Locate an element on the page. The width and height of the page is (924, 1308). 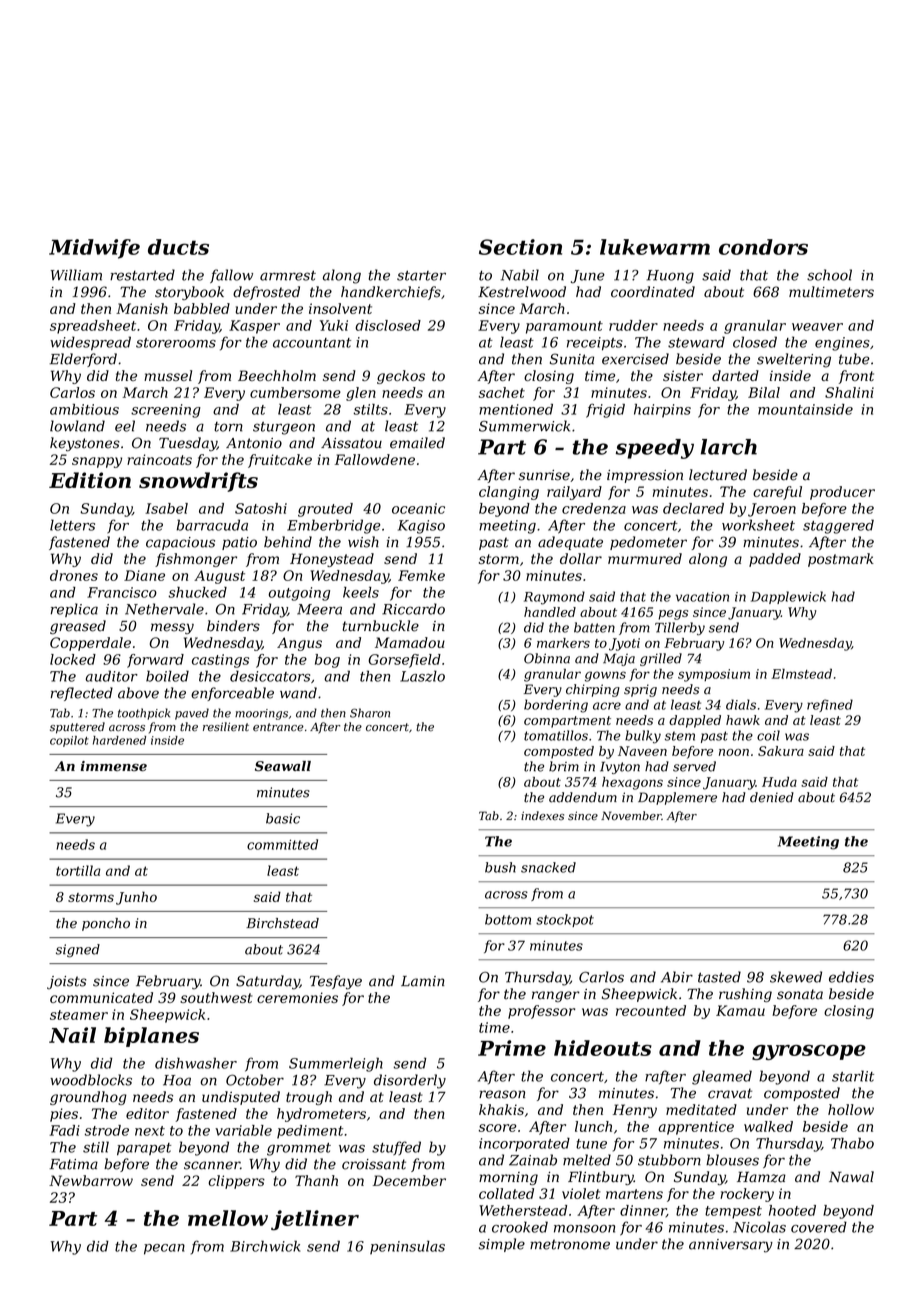
clanging is located at coordinates (509, 493).
